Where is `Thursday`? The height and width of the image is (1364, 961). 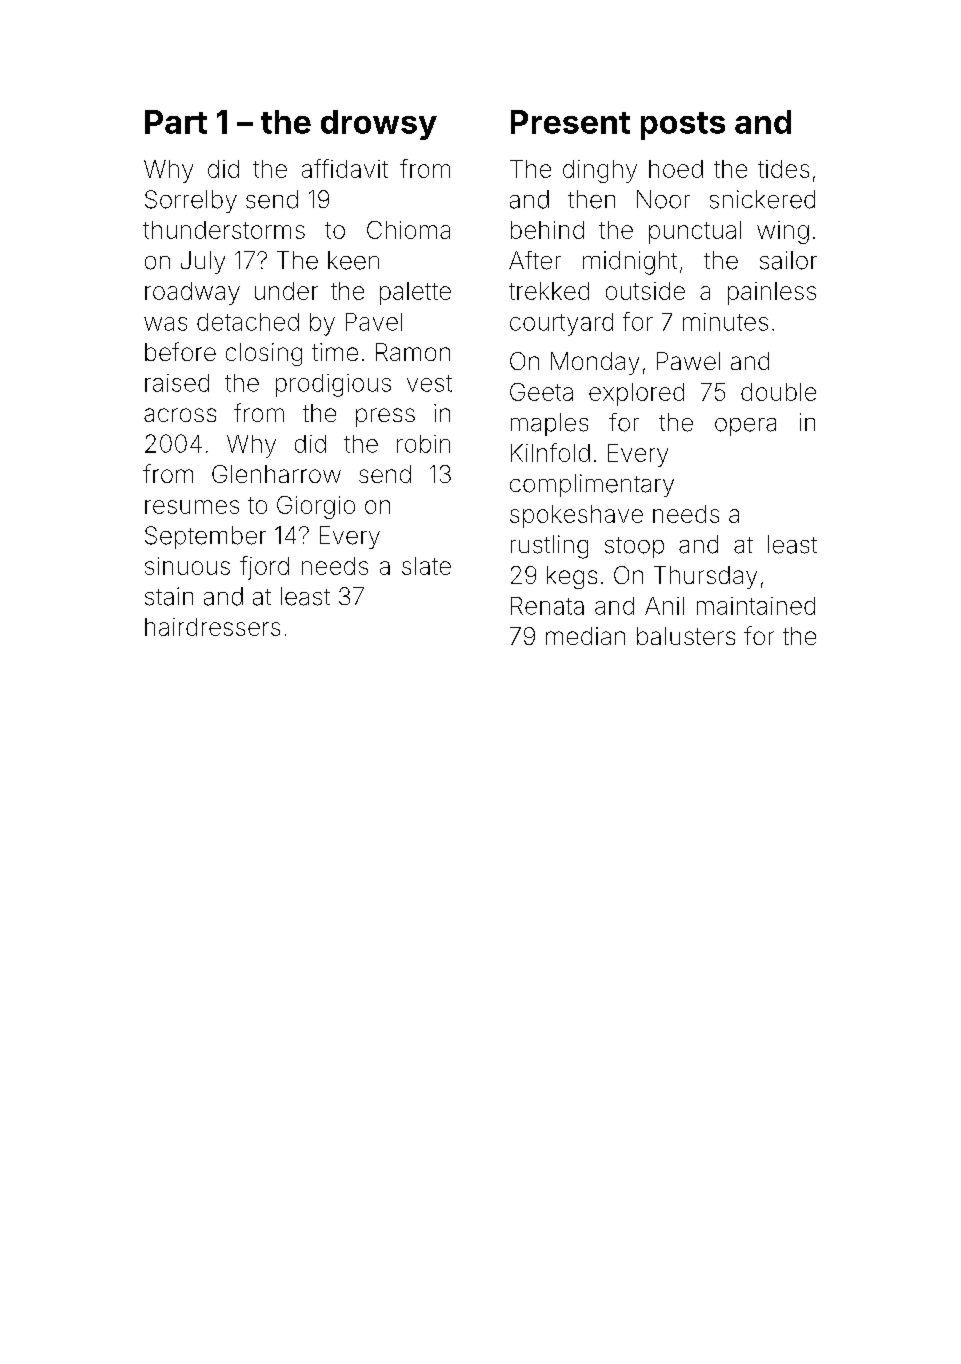
Thursday is located at coordinates (705, 577).
